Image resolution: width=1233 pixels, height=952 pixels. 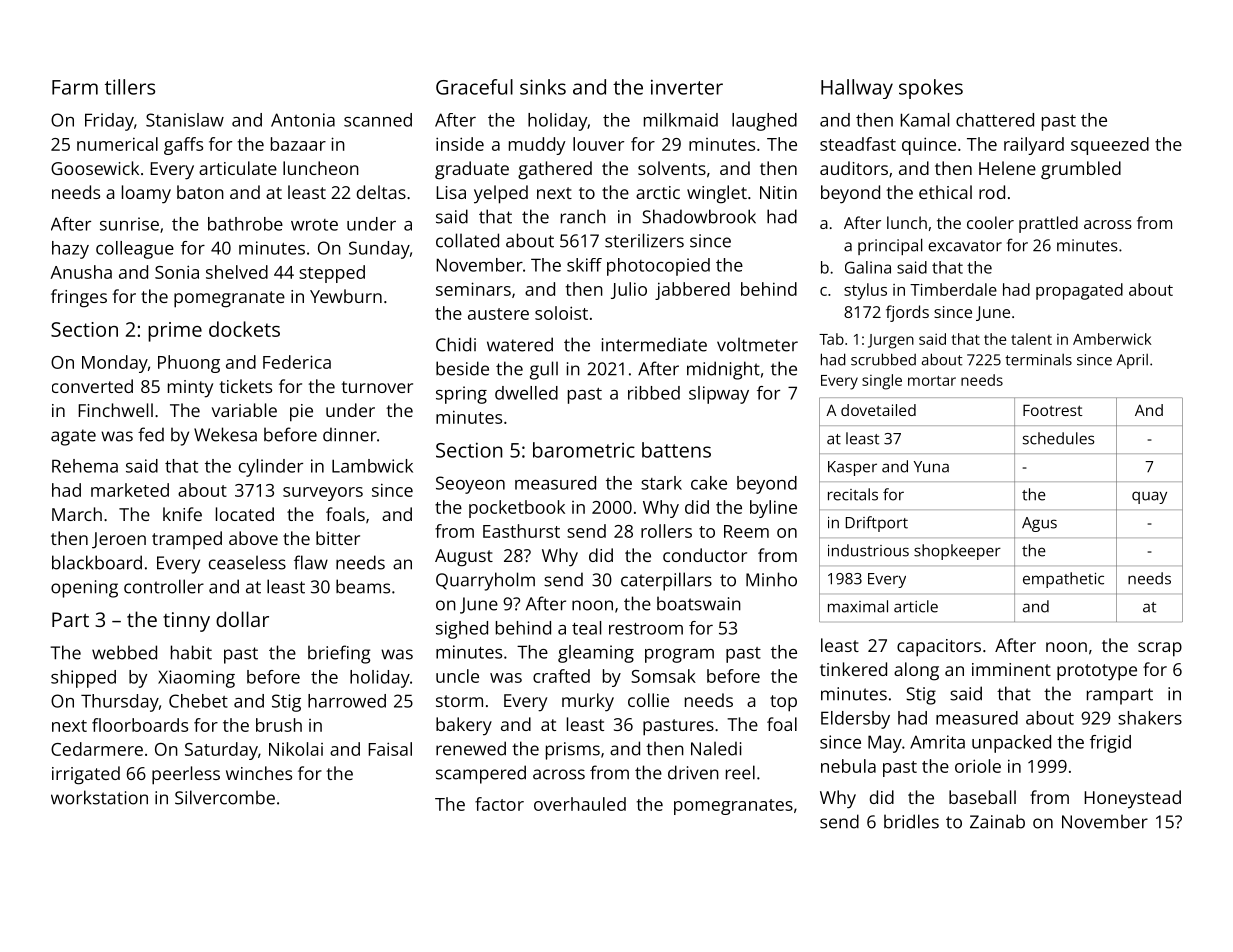 What do you see at coordinates (189, 364) in the document?
I see `Phuong` at bounding box center [189, 364].
